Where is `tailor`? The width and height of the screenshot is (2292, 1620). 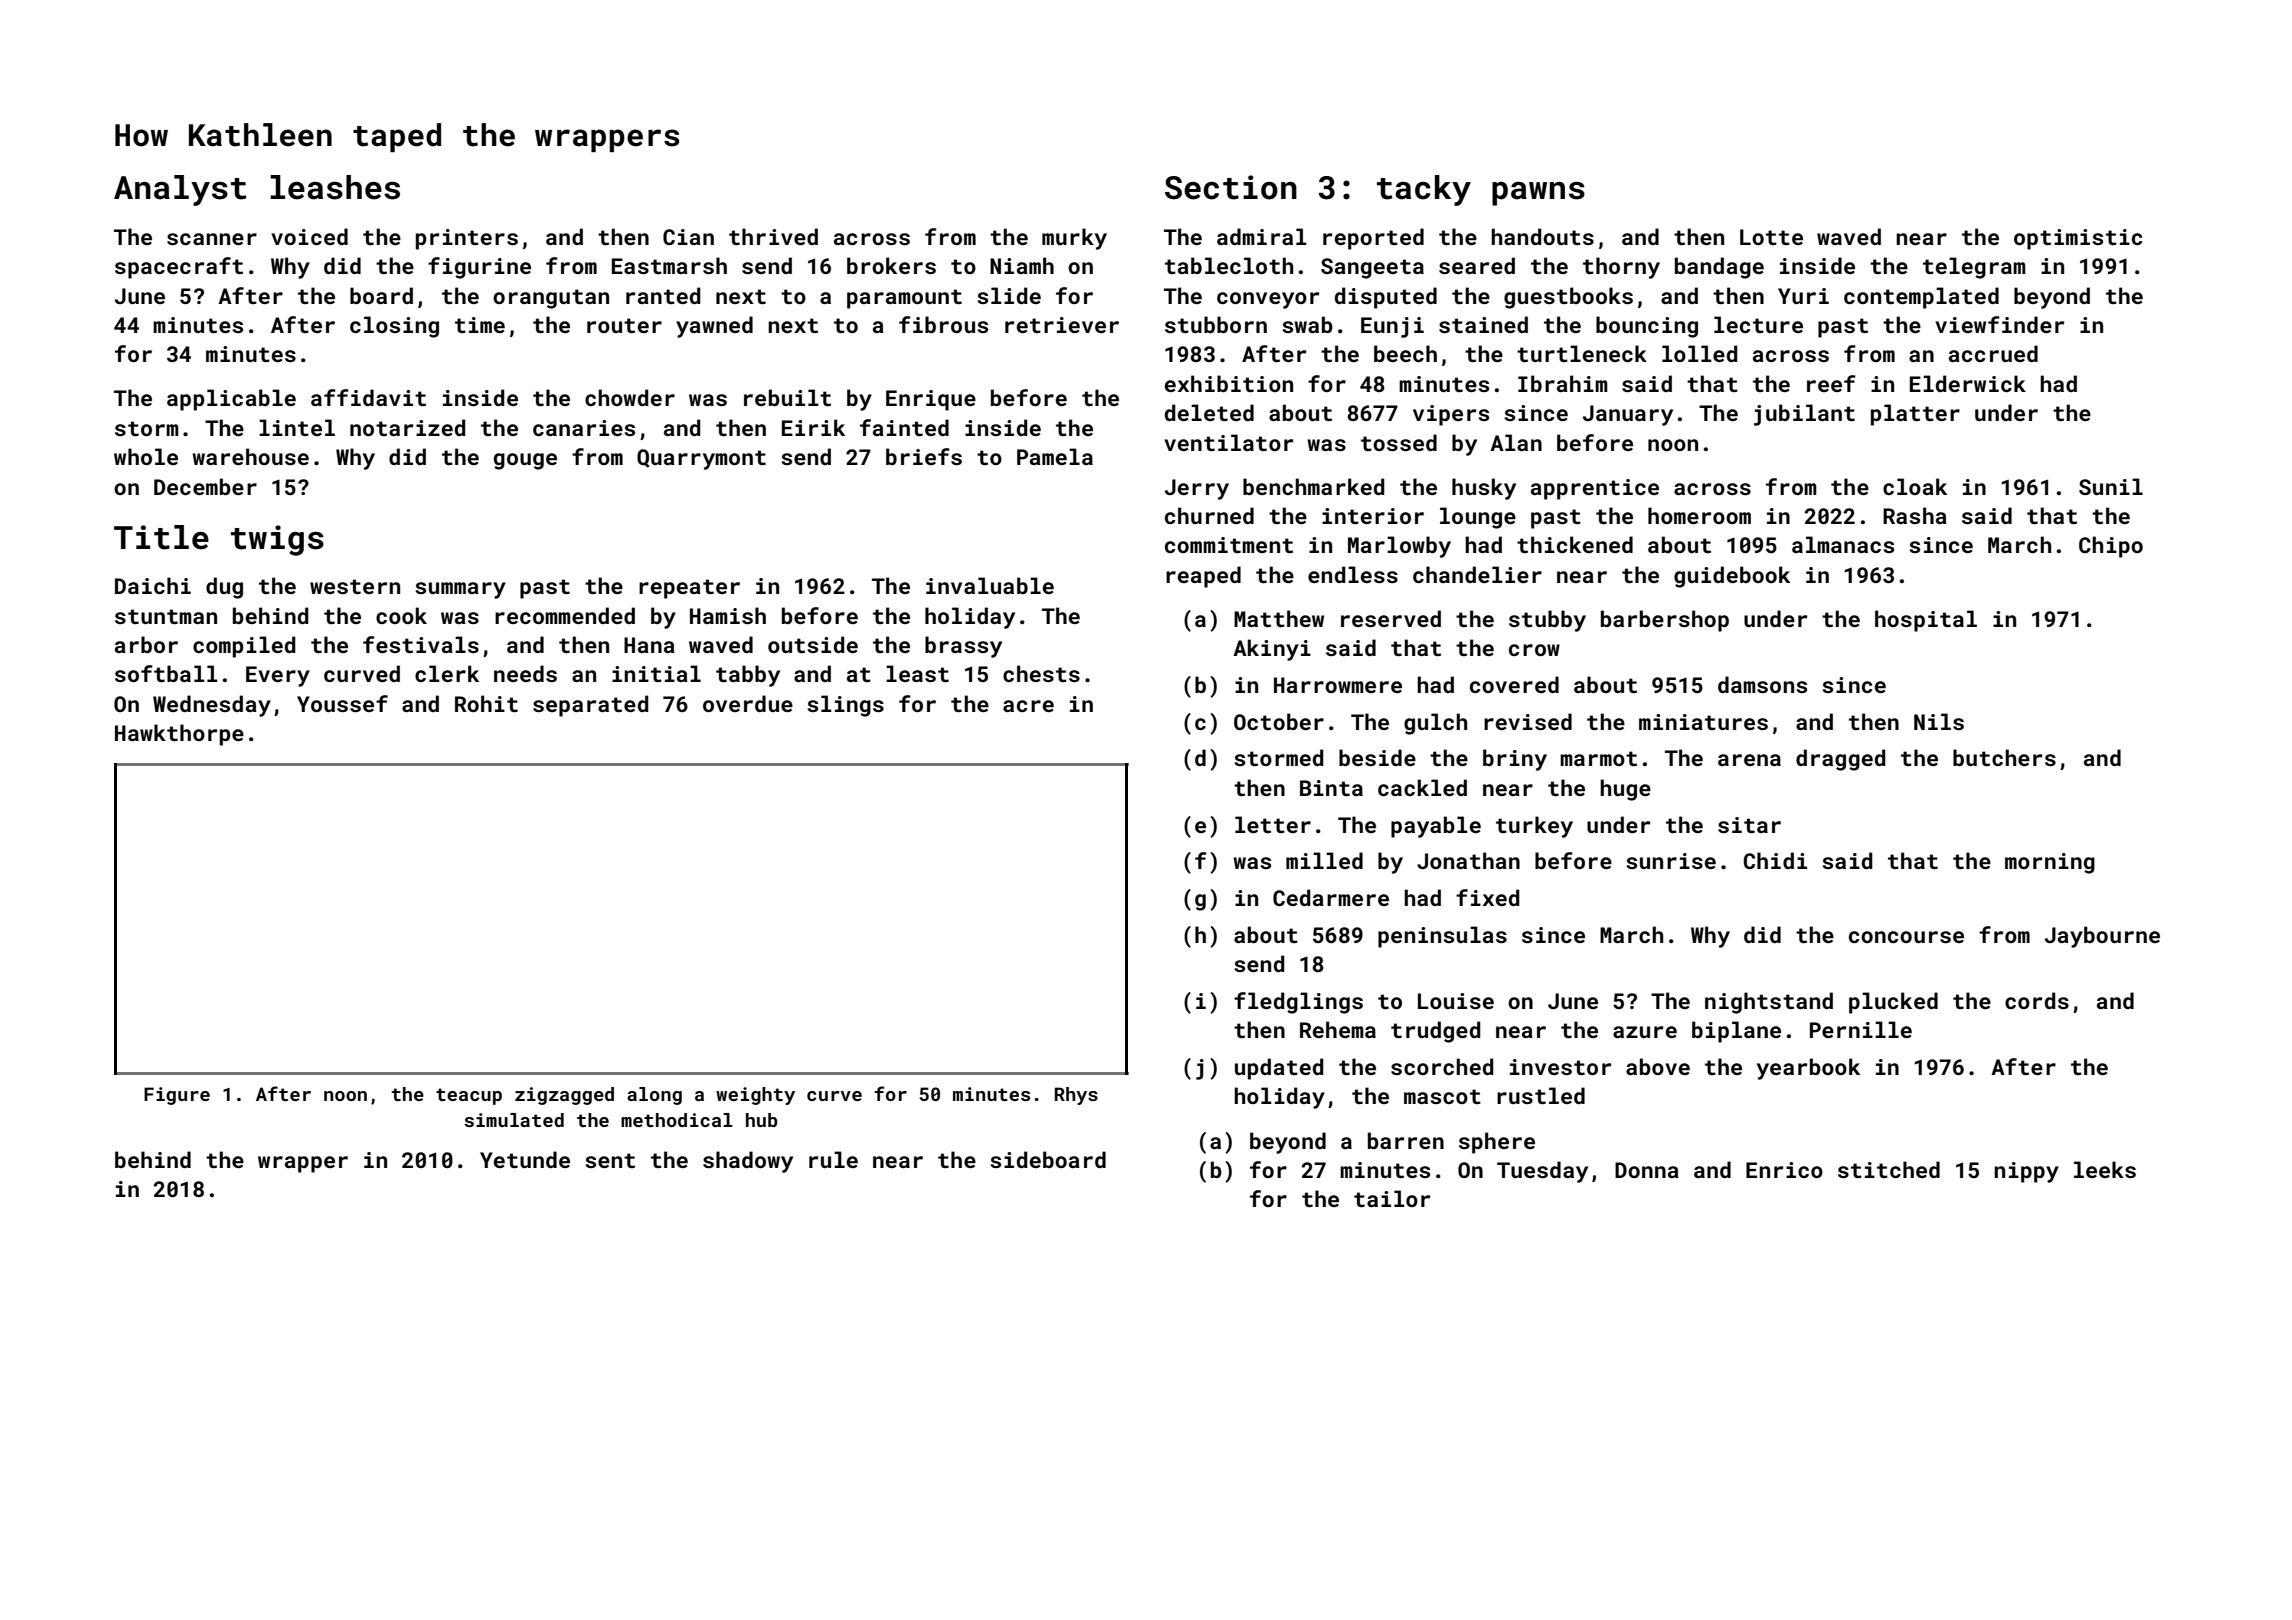 tailor is located at coordinates (1392, 1198).
